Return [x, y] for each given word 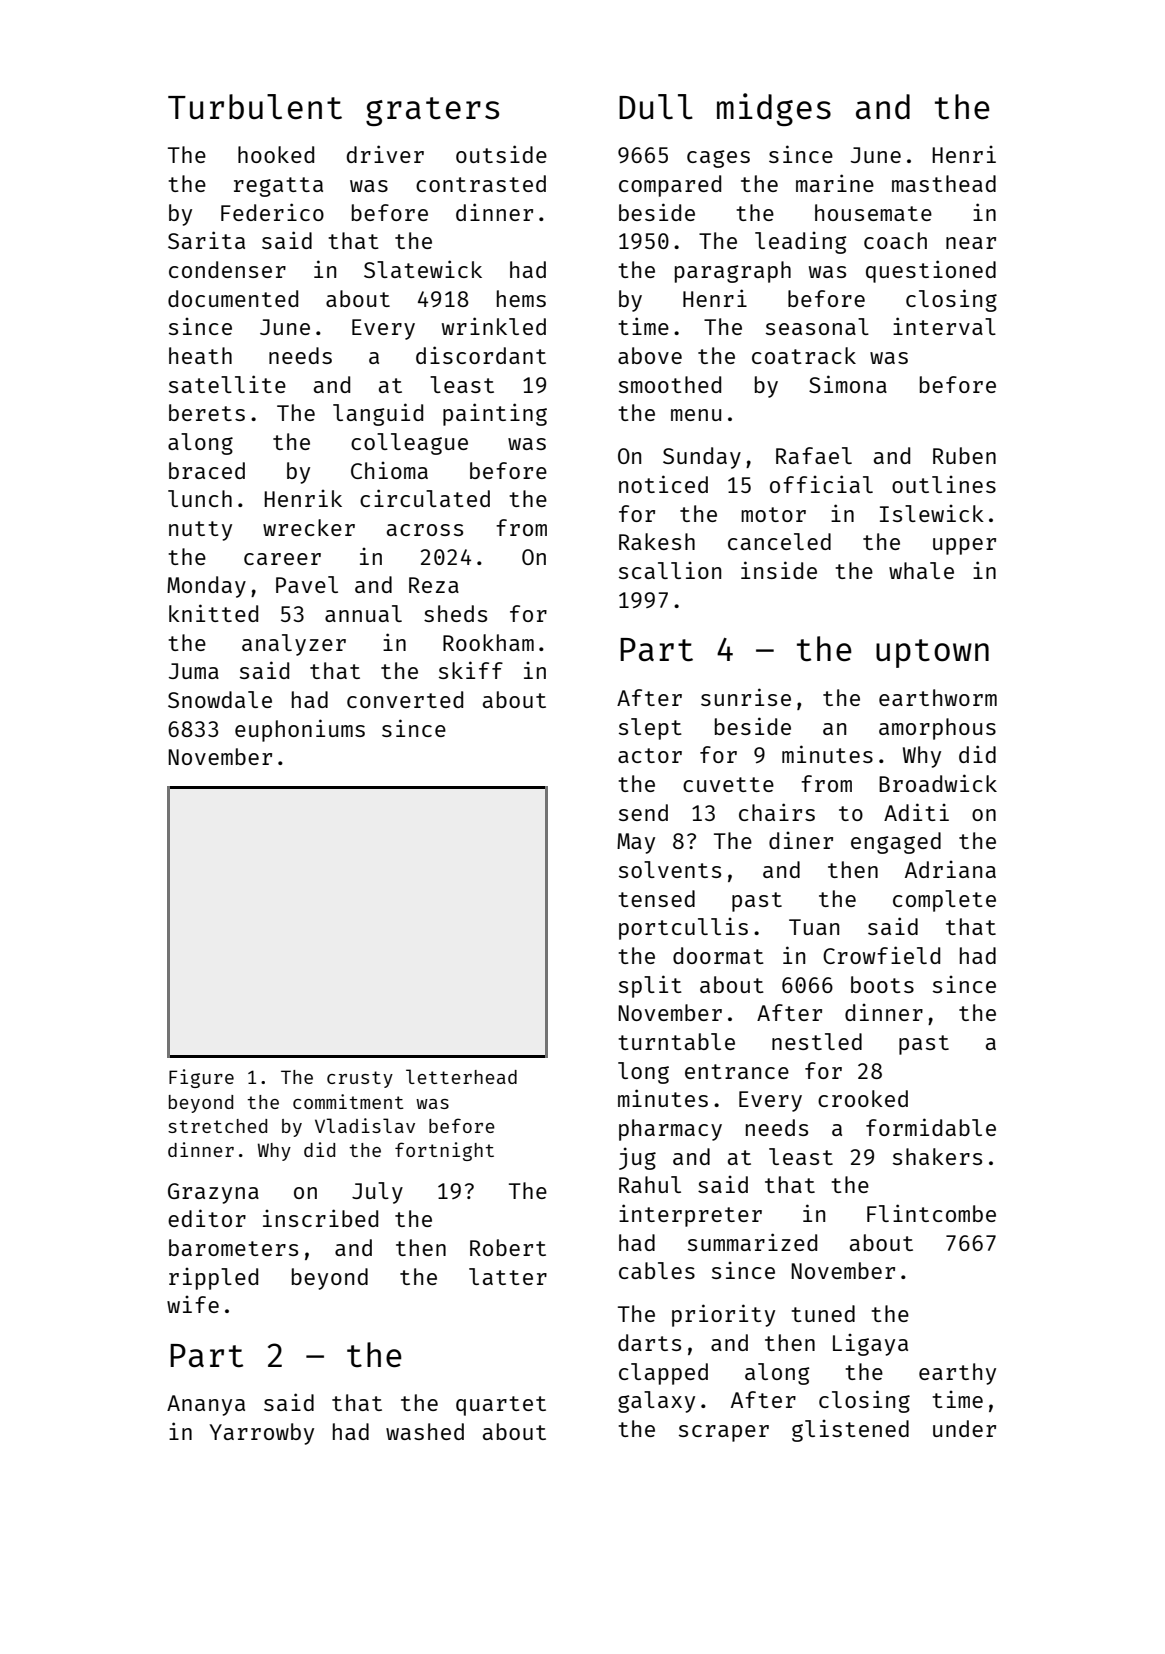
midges [774, 109]
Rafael [814, 455]
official [821, 484]
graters [432, 111]
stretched [217, 1126]
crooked [863, 1098]
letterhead [461, 1076]
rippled [213, 1279]
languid [378, 414]
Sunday [702, 458]
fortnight [444, 1151]
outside [501, 154]
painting [495, 414]
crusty [360, 1079]
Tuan [814, 927]
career [282, 559]
